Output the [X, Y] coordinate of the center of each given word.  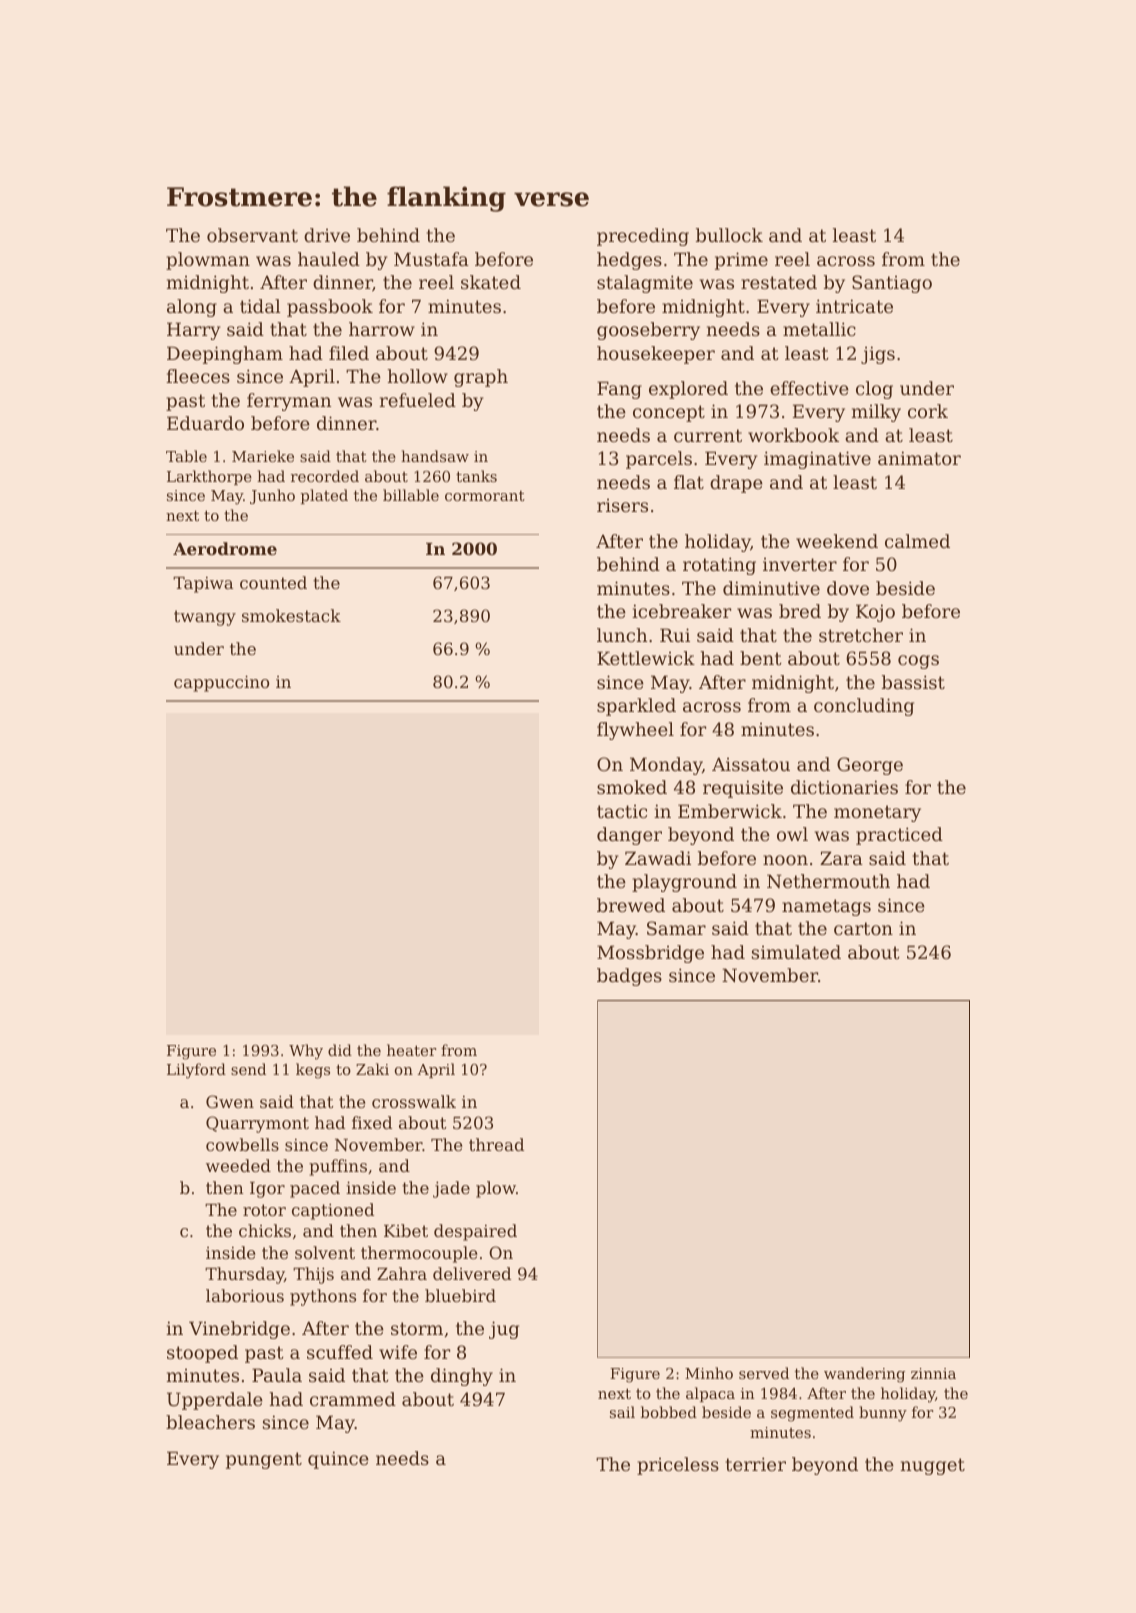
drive [327, 235]
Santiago [892, 284]
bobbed [669, 1412]
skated [491, 282]
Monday [666, 766]
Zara [841, 858]
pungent [264, 1460]
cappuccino [221, 683]
